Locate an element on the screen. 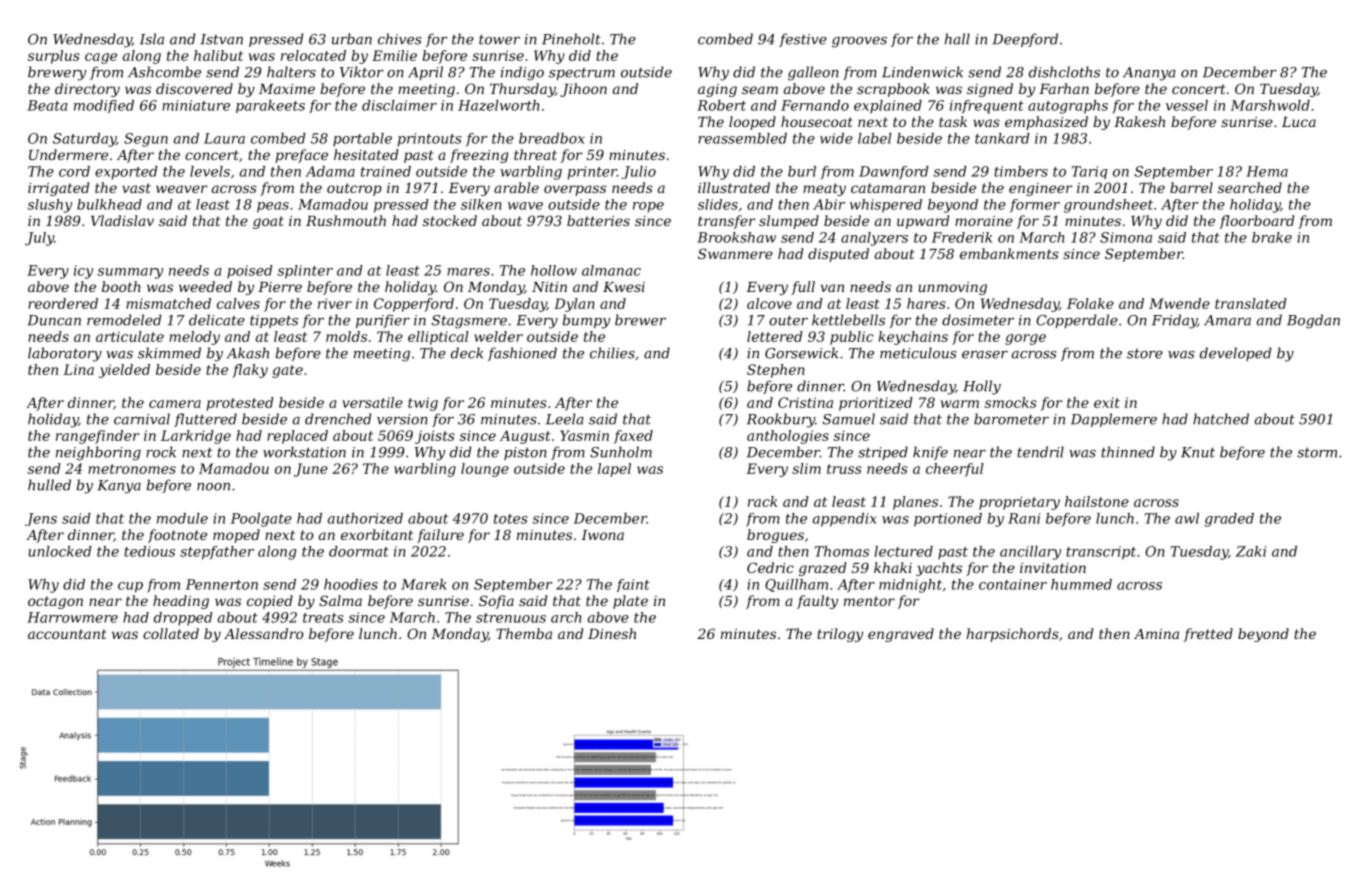  yielded is located at coordinates (124, 371).
